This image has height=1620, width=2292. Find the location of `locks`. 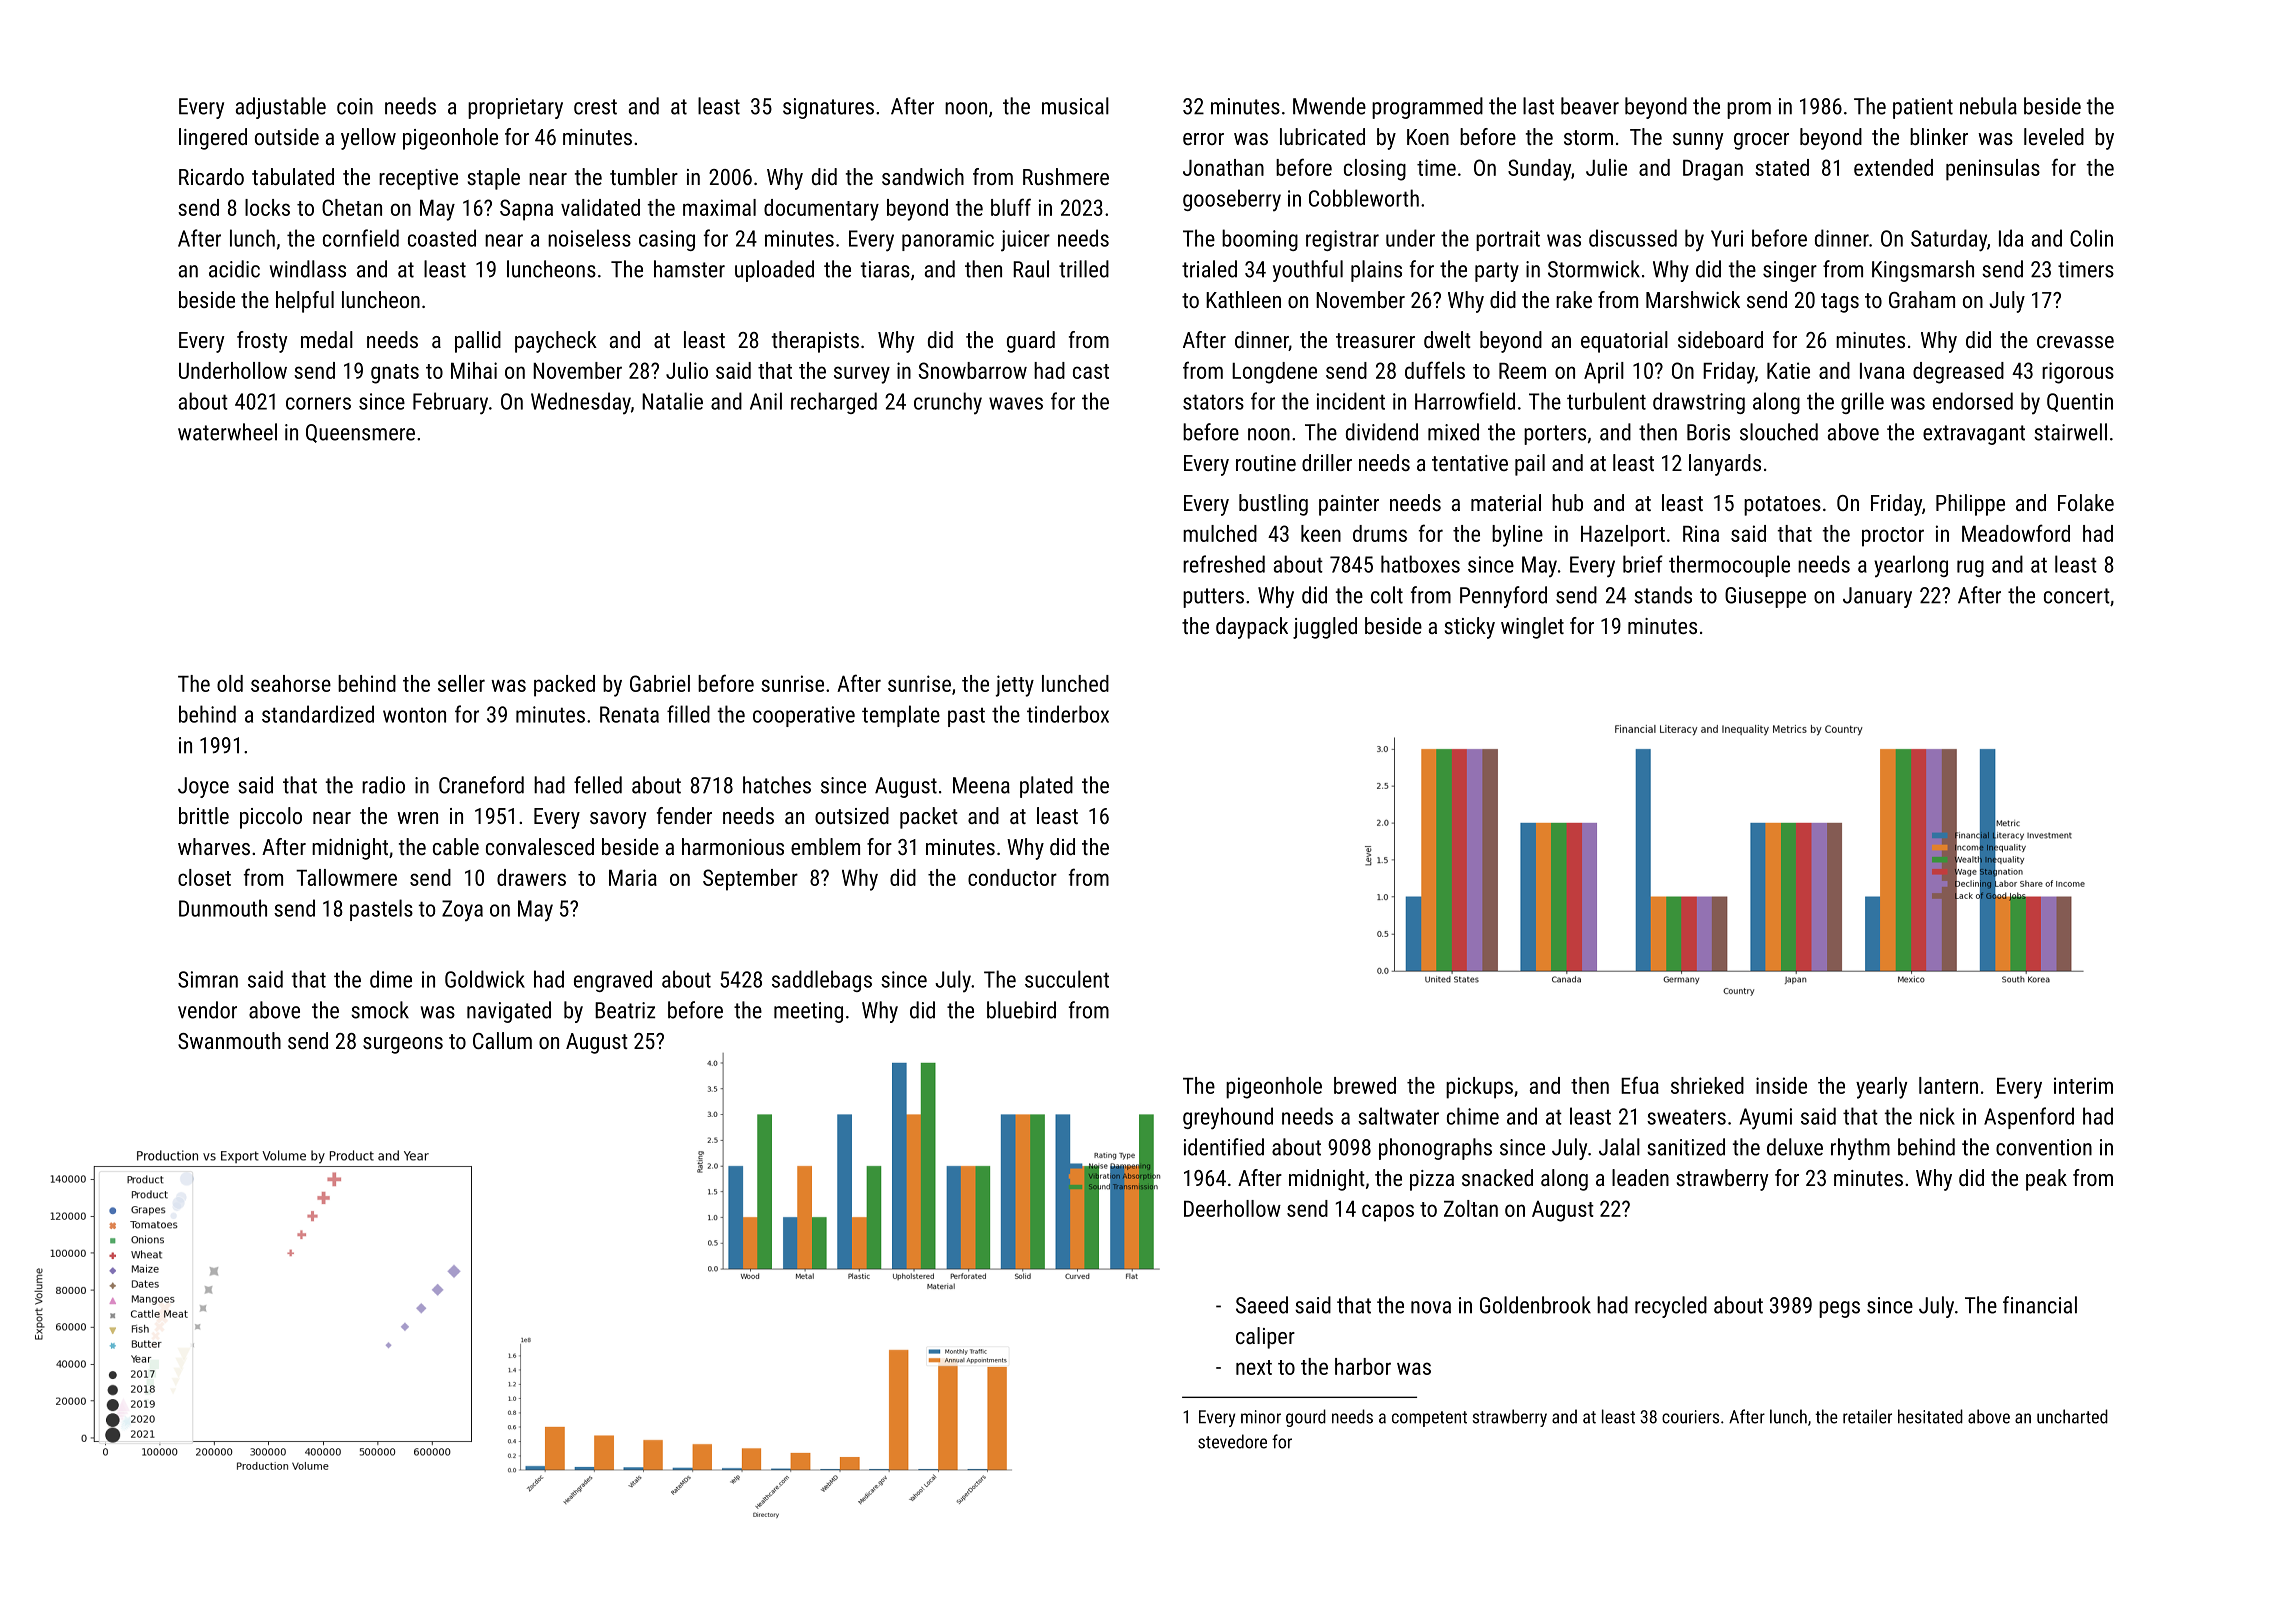

locks is located at coordinates (267, 207).
